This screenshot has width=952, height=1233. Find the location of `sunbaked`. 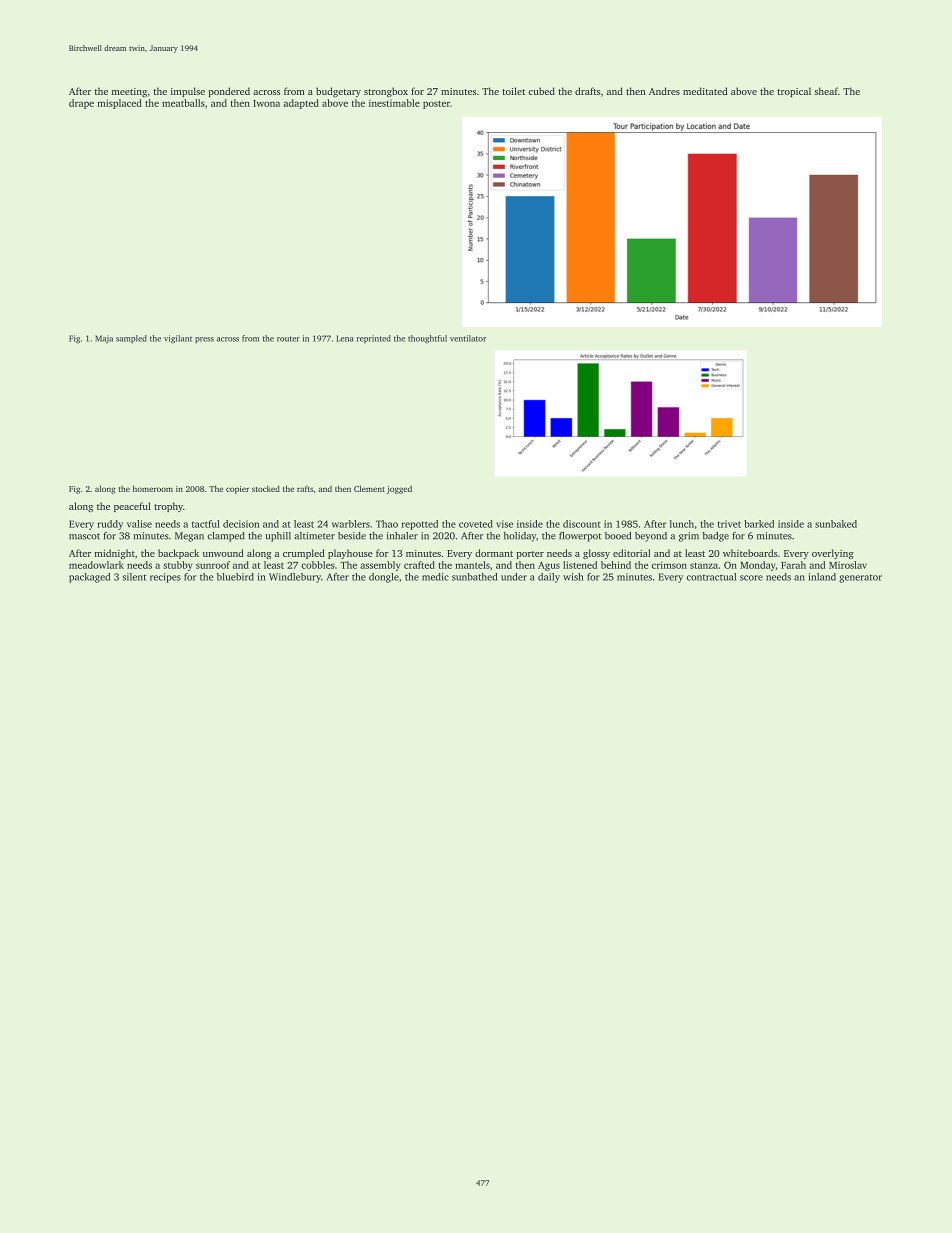

sunbaked is located at coordinates (836, 524).
